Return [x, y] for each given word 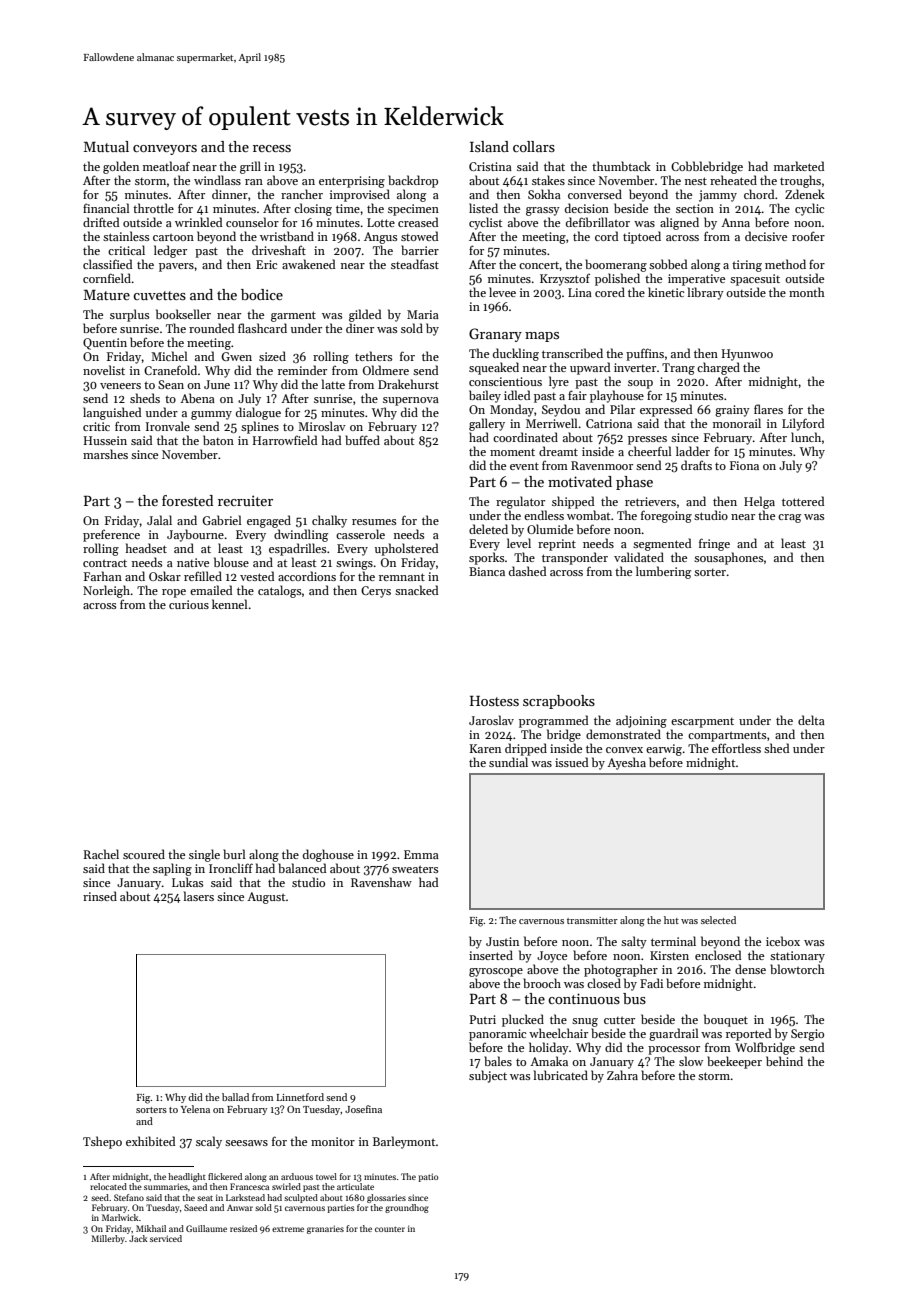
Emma [421, 854]
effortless [736, 748]
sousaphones [729, 558]
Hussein [105, 440]
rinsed [100, 896]
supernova [411, 401]
